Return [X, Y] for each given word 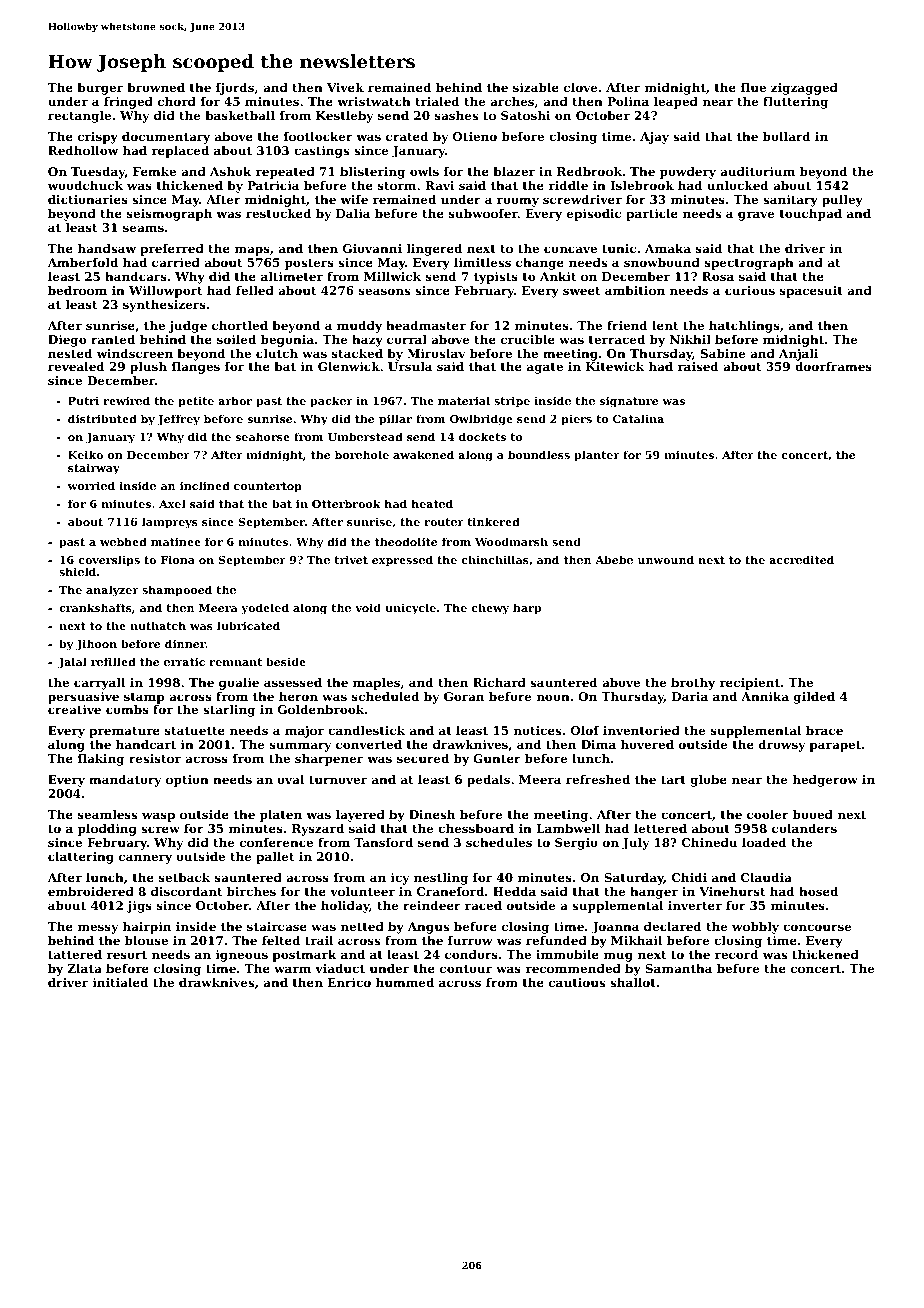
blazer [514, 171]
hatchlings [744, 327]
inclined [205, 485]
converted [369, 744]
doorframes [833, 366]
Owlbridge [481, 420]
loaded [764, 842]
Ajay [654, 138]
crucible [528, 339]
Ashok [231, 171]
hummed [405, 982]
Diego [67, 341]
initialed [120, 982]
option [187, 781]
